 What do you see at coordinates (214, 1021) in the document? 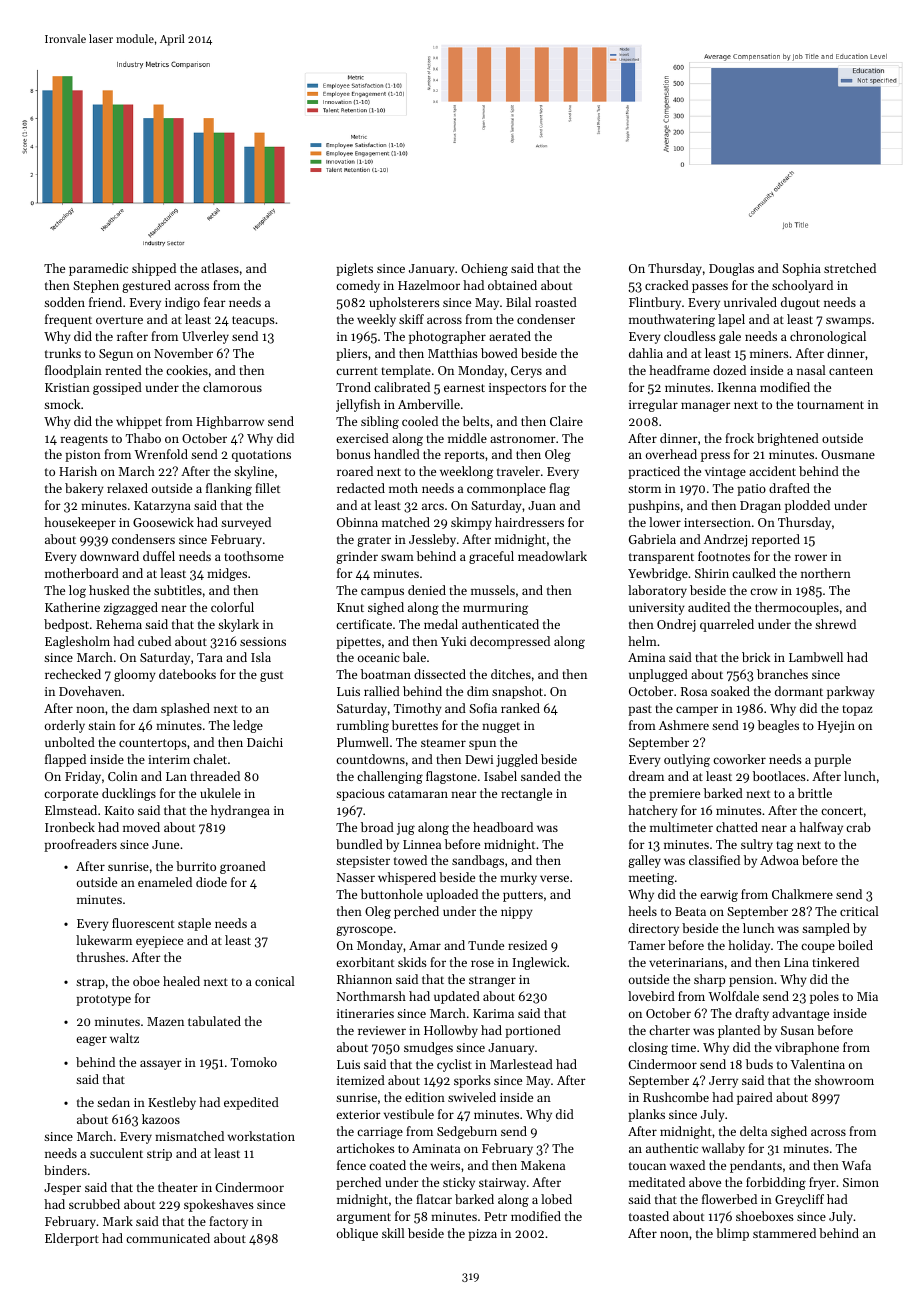
I see `tabulated` at bounding box center [214, 1021].
